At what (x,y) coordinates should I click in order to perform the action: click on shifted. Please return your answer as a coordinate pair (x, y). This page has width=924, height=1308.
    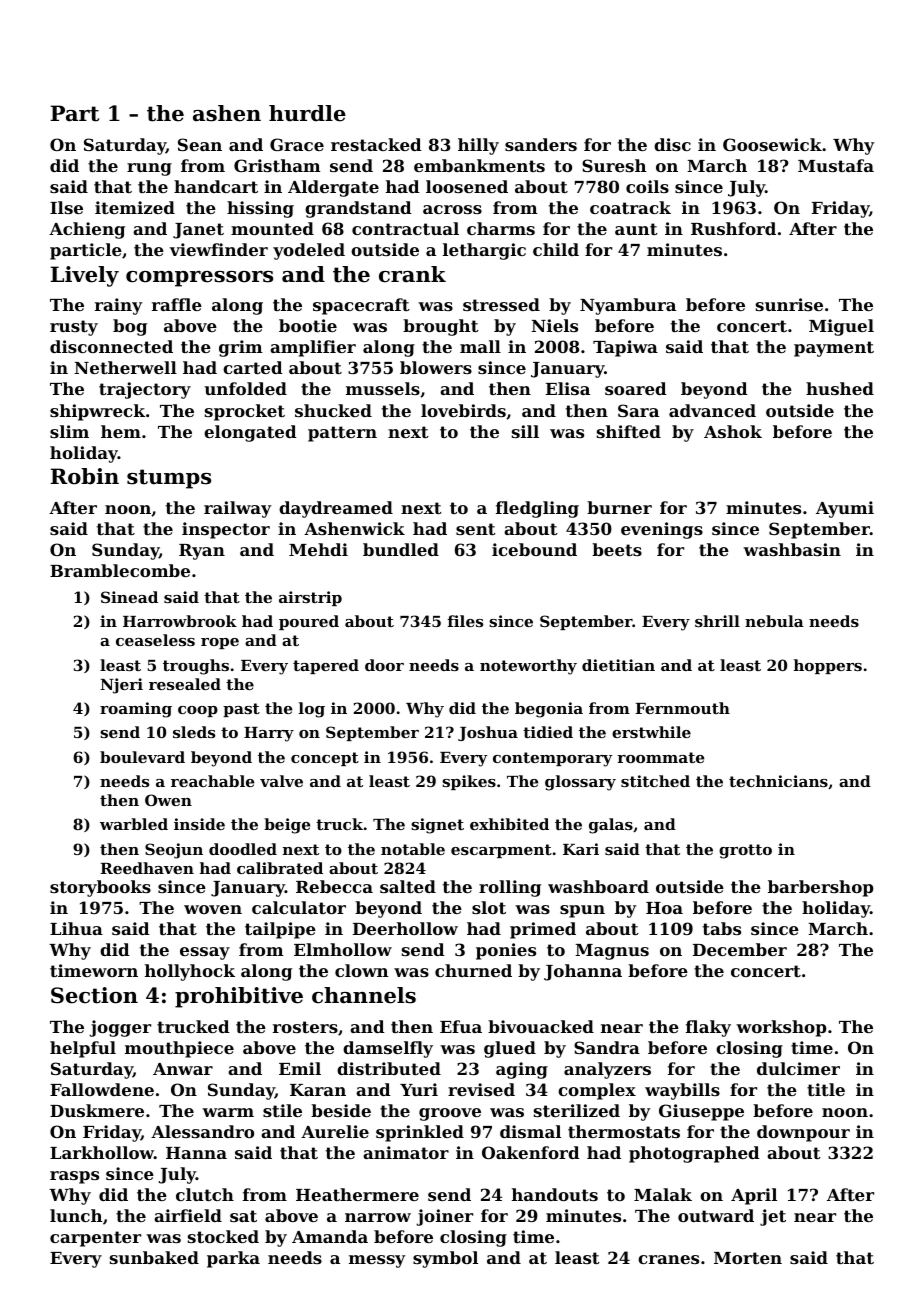
    Looking at the image, I should click on (629, 431).
